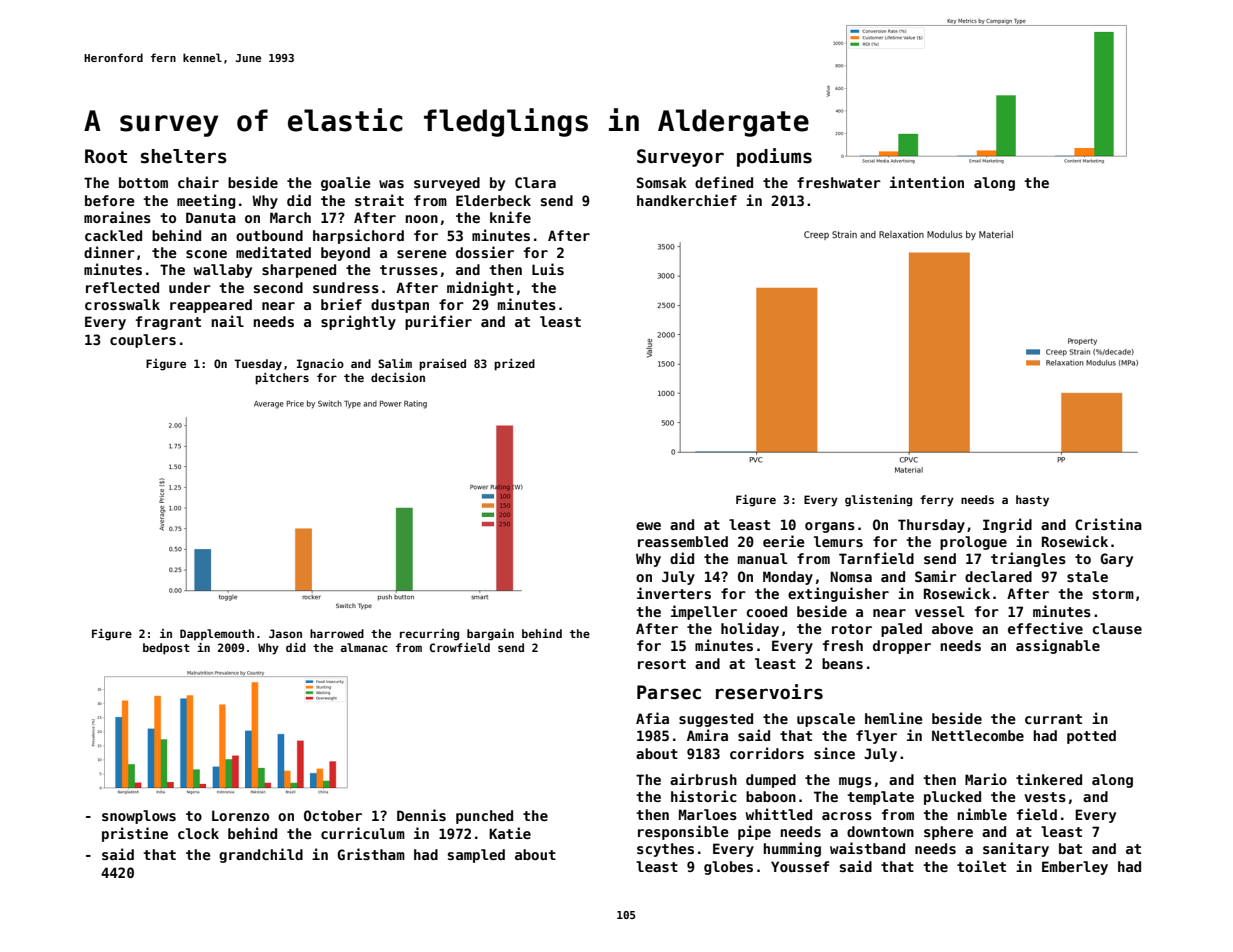  Describe the element at coordinates (476, 856) in the document. I see `sampled` at that location.
